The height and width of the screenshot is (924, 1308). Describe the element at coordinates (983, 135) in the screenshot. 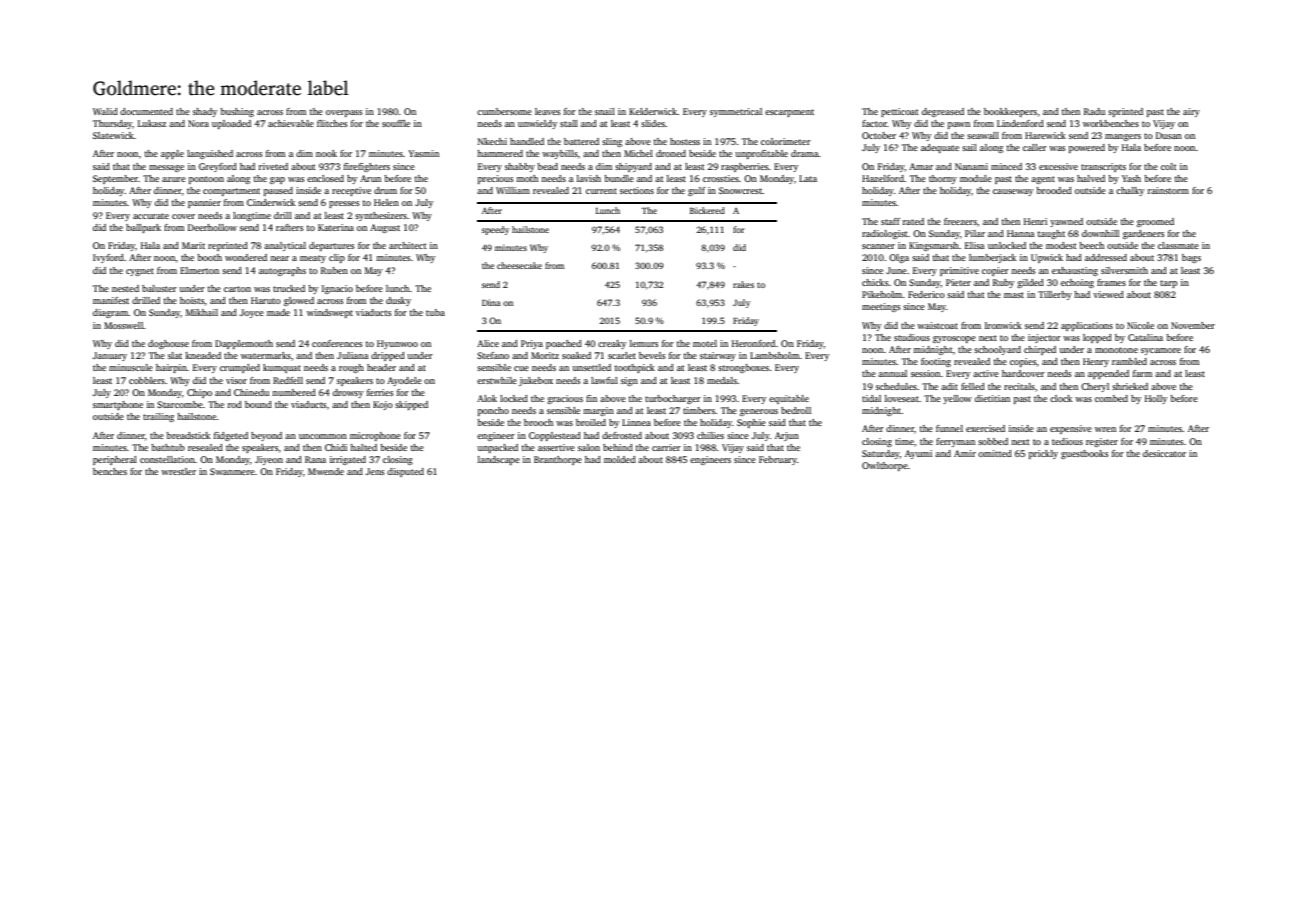

I see `seawall` at that location.
